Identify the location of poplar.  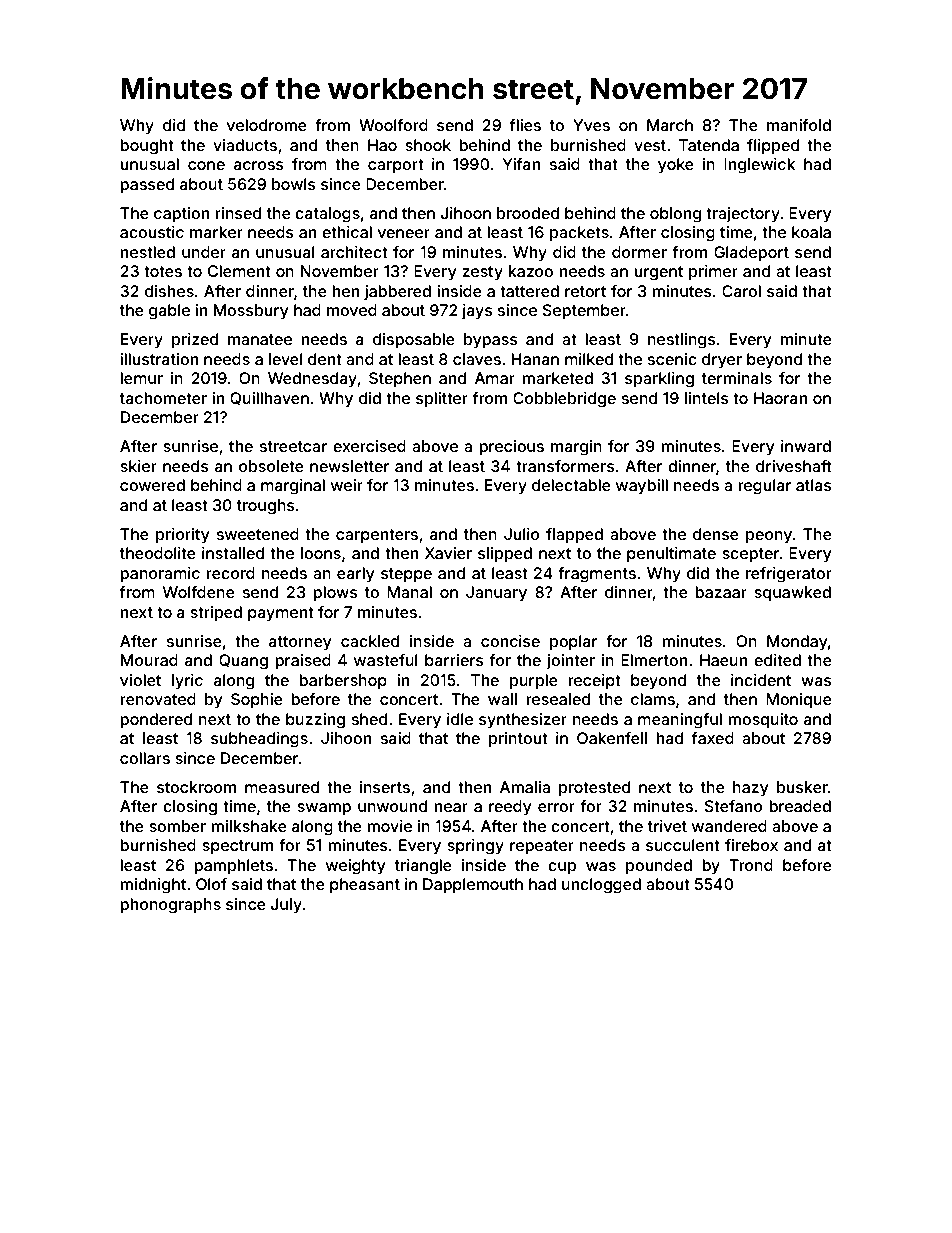
(573, 643).
